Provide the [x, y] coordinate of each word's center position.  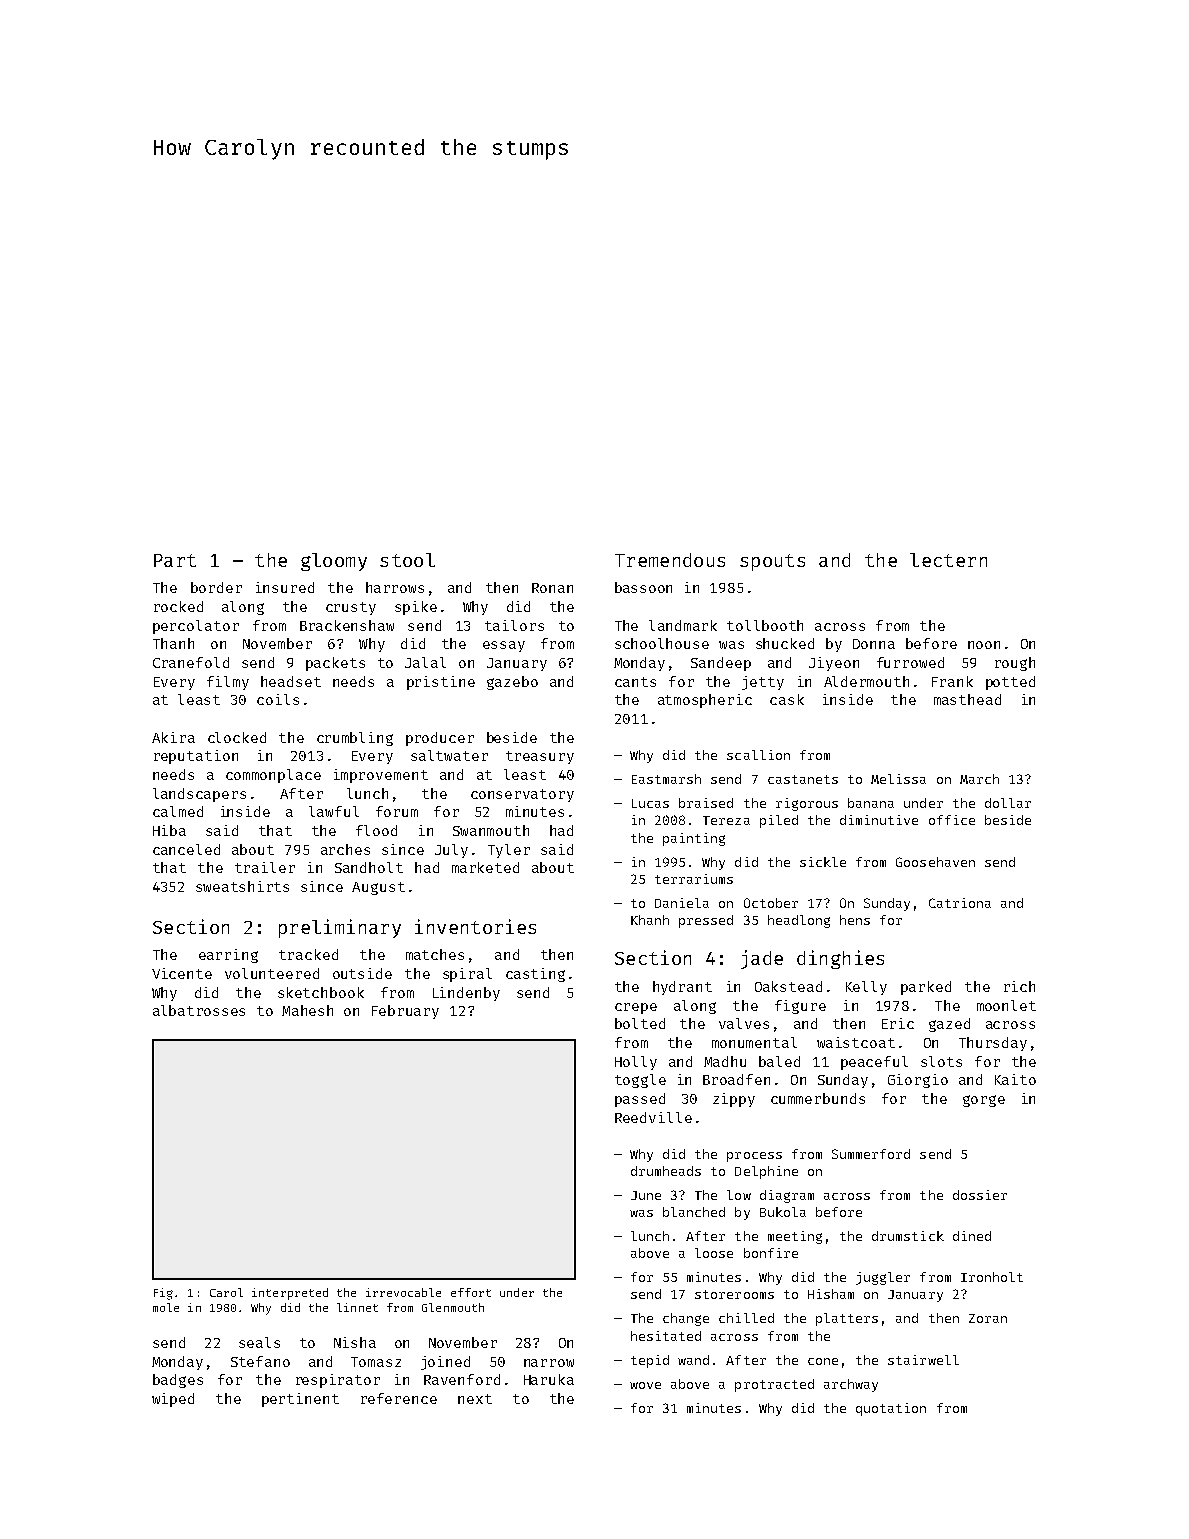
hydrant [682, 988]
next [475, 1399]
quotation [891, 1409]
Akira [173, 737]
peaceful [874, 1063]
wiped [173, 1400]
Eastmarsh [666, 779]
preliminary [340, 928]
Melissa [898, 779]
